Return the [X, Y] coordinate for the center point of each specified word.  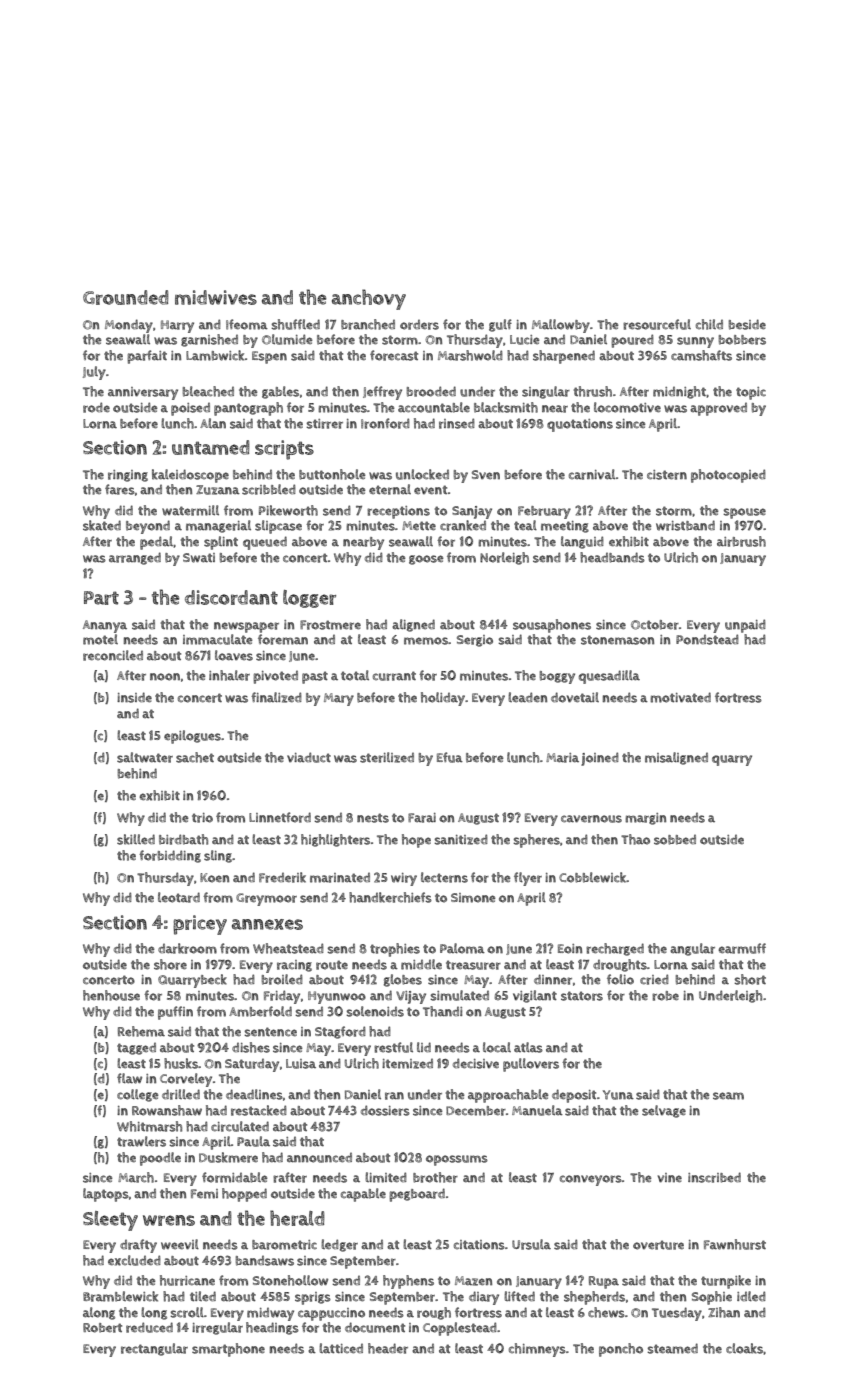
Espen [269, 357]
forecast [394, 355]
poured [632, 341]
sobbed [675, 840]
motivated [680, 697]
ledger [339, 1245]
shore [170, 964]
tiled [203, 1296]
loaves [234, 655]
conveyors [591, 1180]
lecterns [444, 877]
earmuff [742, 948]
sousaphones [552, 626]
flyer [528, 879]
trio [202, 818]
